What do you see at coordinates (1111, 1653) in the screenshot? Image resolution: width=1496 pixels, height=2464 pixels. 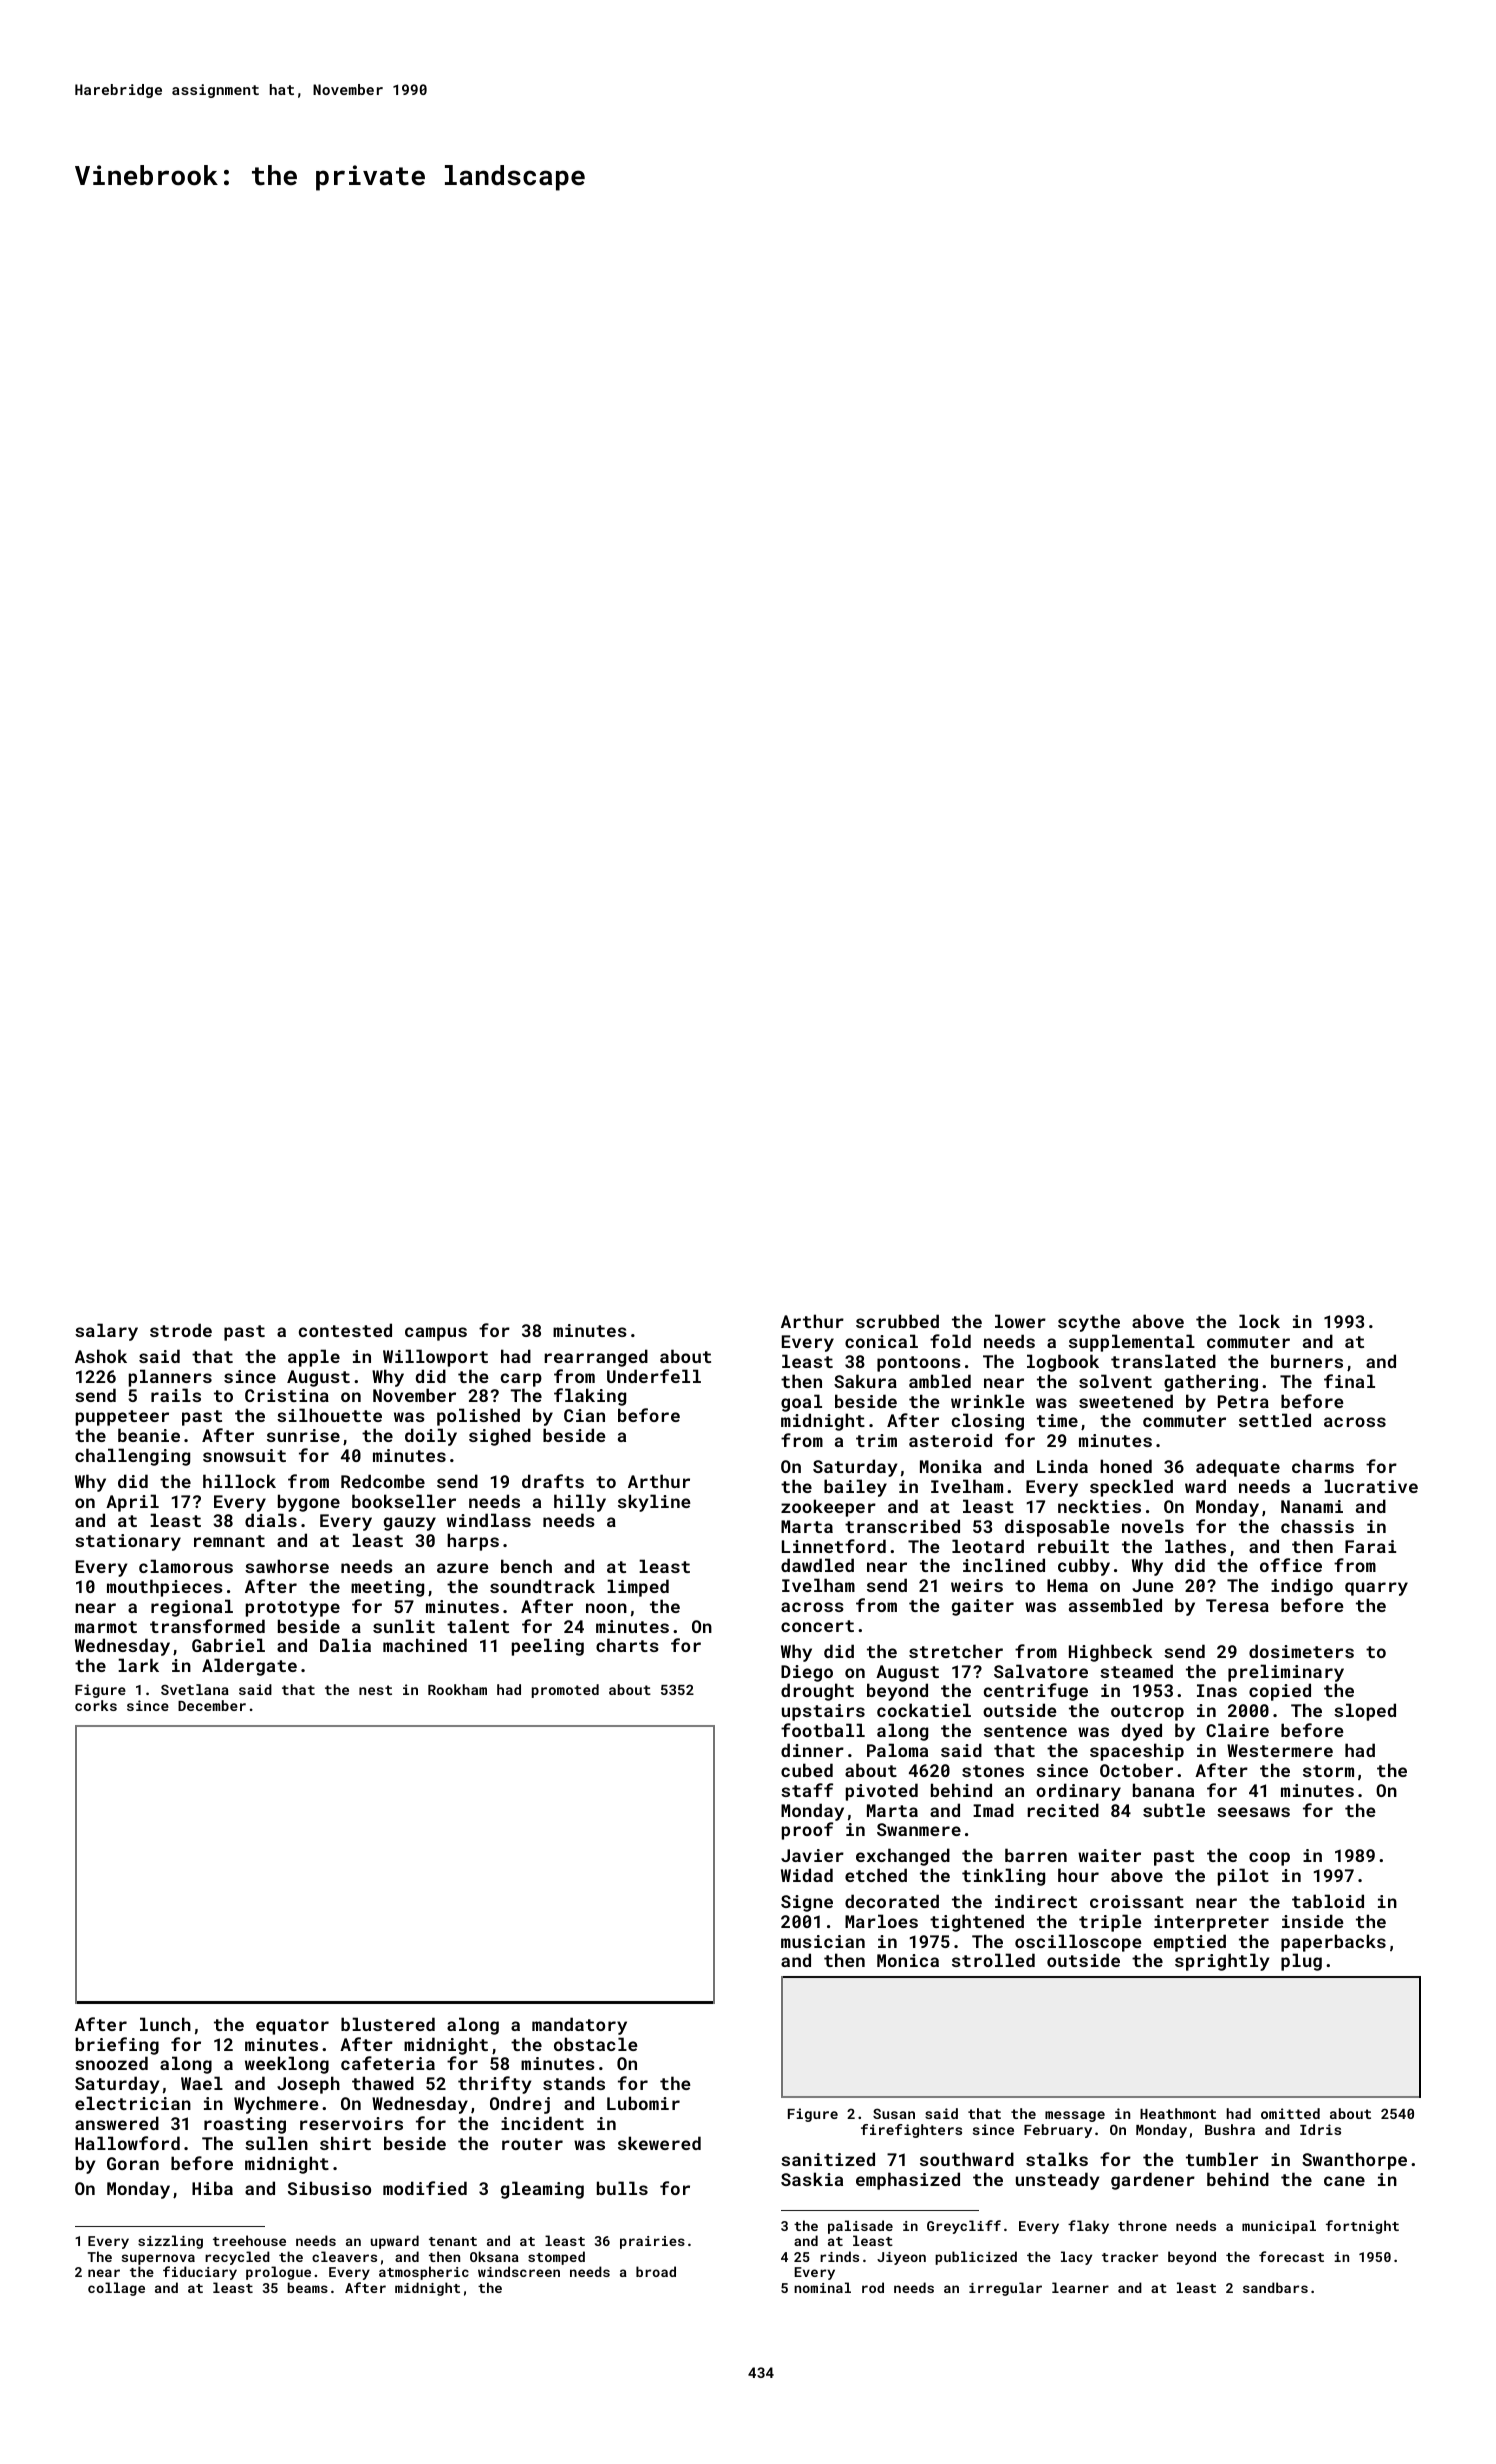 I see `Highbeck` at bounding box center [1111, 1653].
